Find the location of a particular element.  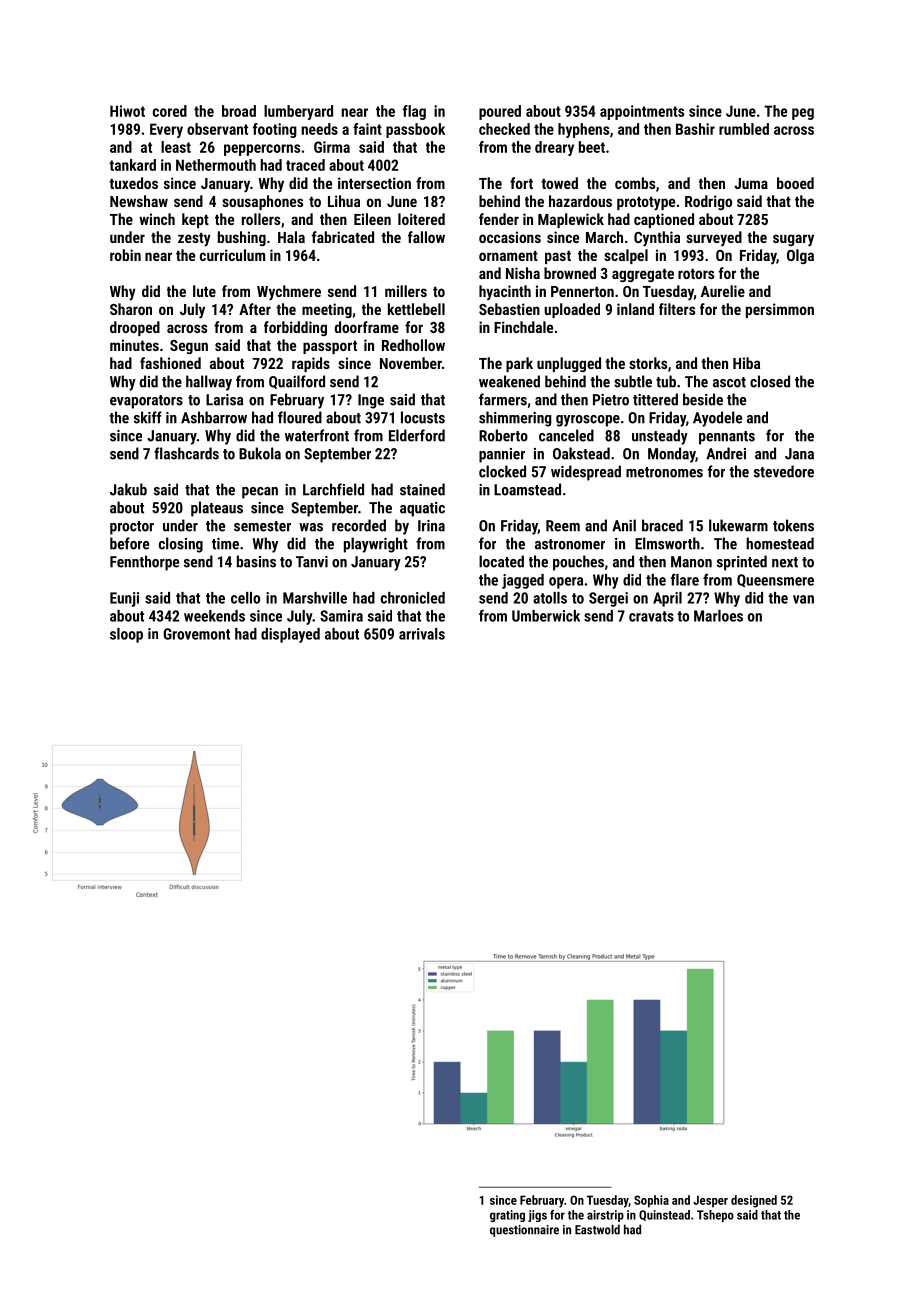

Redhollow is located at coordinates (413, 345).
